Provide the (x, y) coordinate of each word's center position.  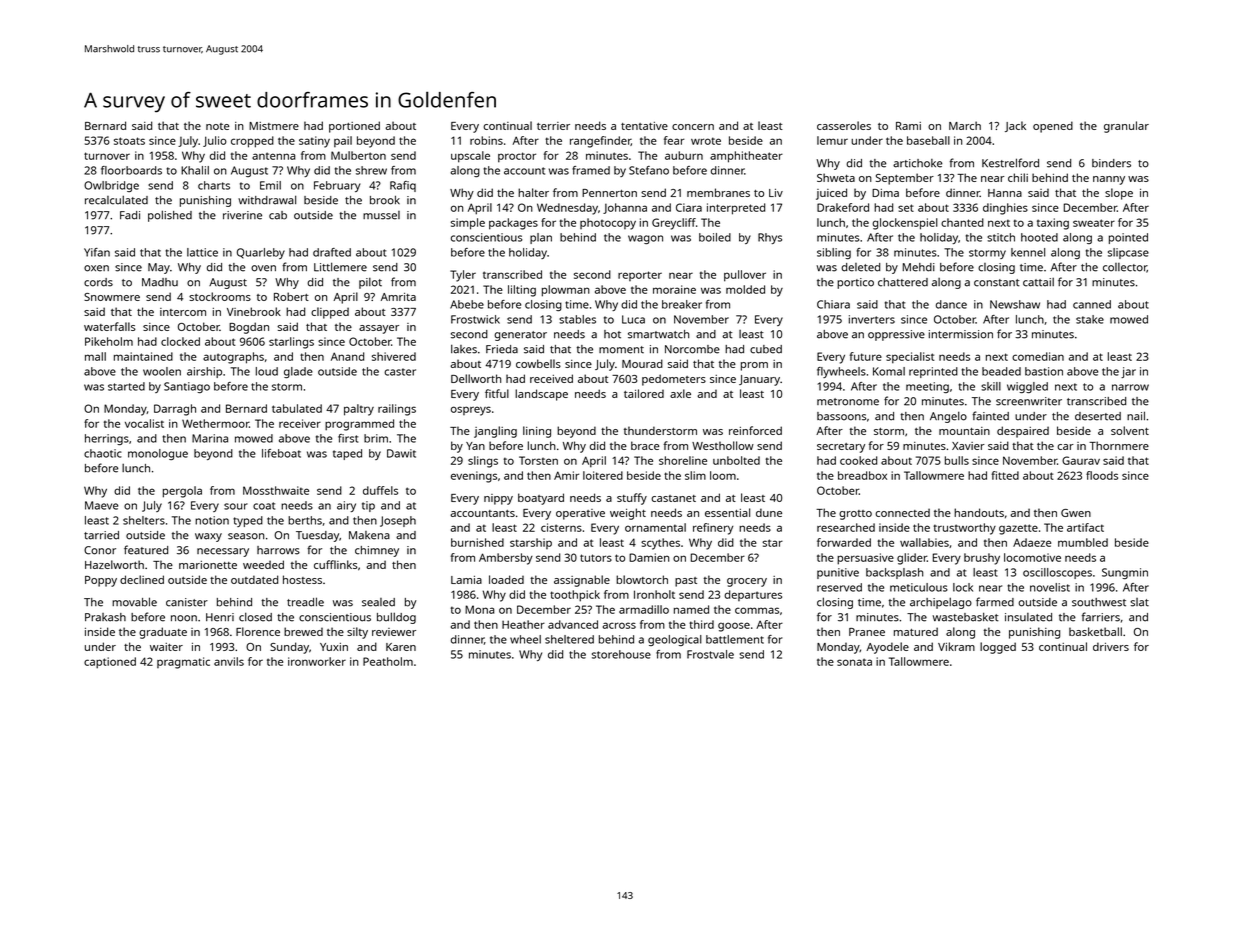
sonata (854, 662)
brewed (303, 631)
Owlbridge (111, 186)
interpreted (736, 209)
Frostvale (710, 654)
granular (1126, 127)
